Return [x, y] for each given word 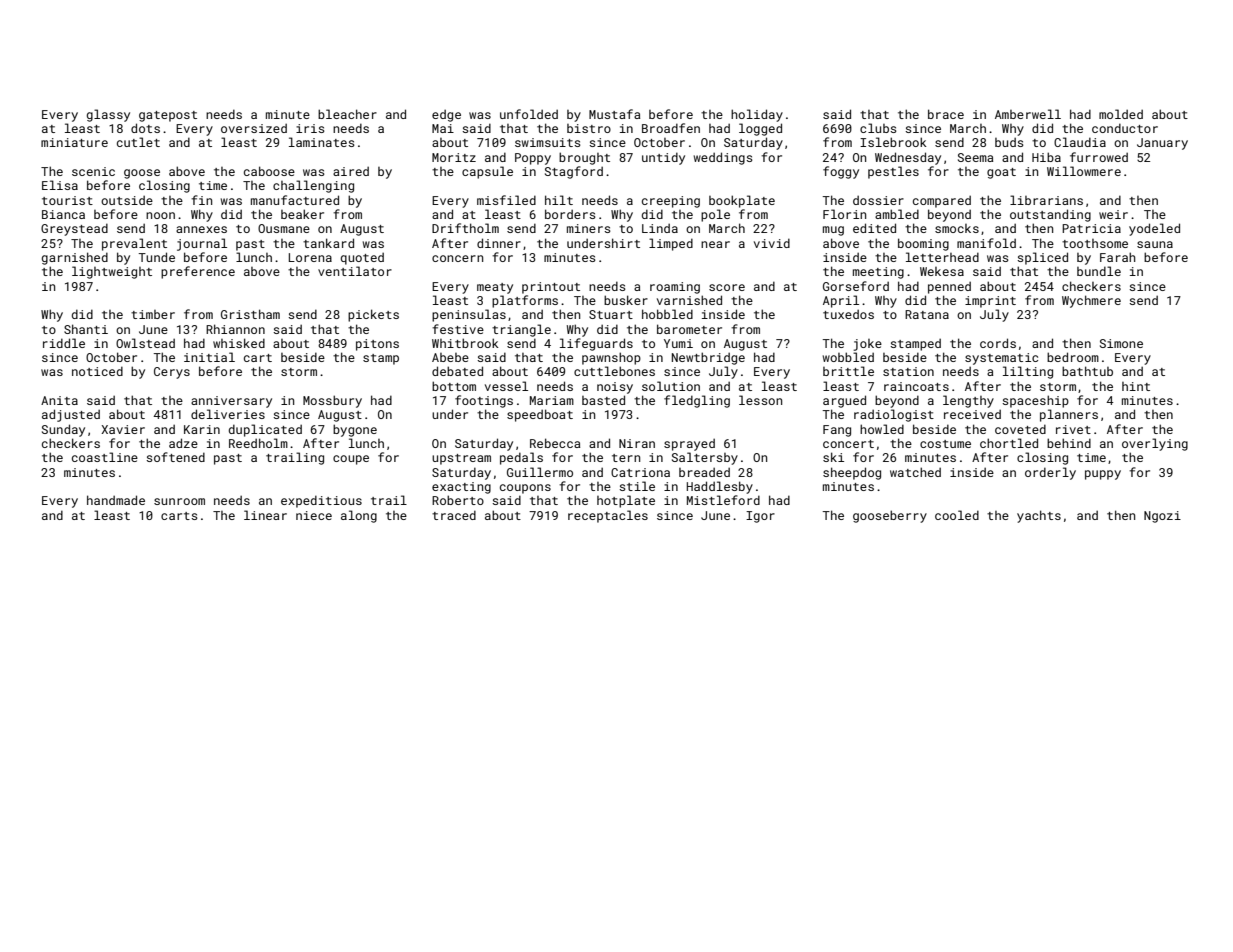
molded [1121, 114]
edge [446, 115]
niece [314, 515]
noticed [97, 371]
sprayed [689, 444]
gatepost [168, 116]
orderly [1050, 473]
